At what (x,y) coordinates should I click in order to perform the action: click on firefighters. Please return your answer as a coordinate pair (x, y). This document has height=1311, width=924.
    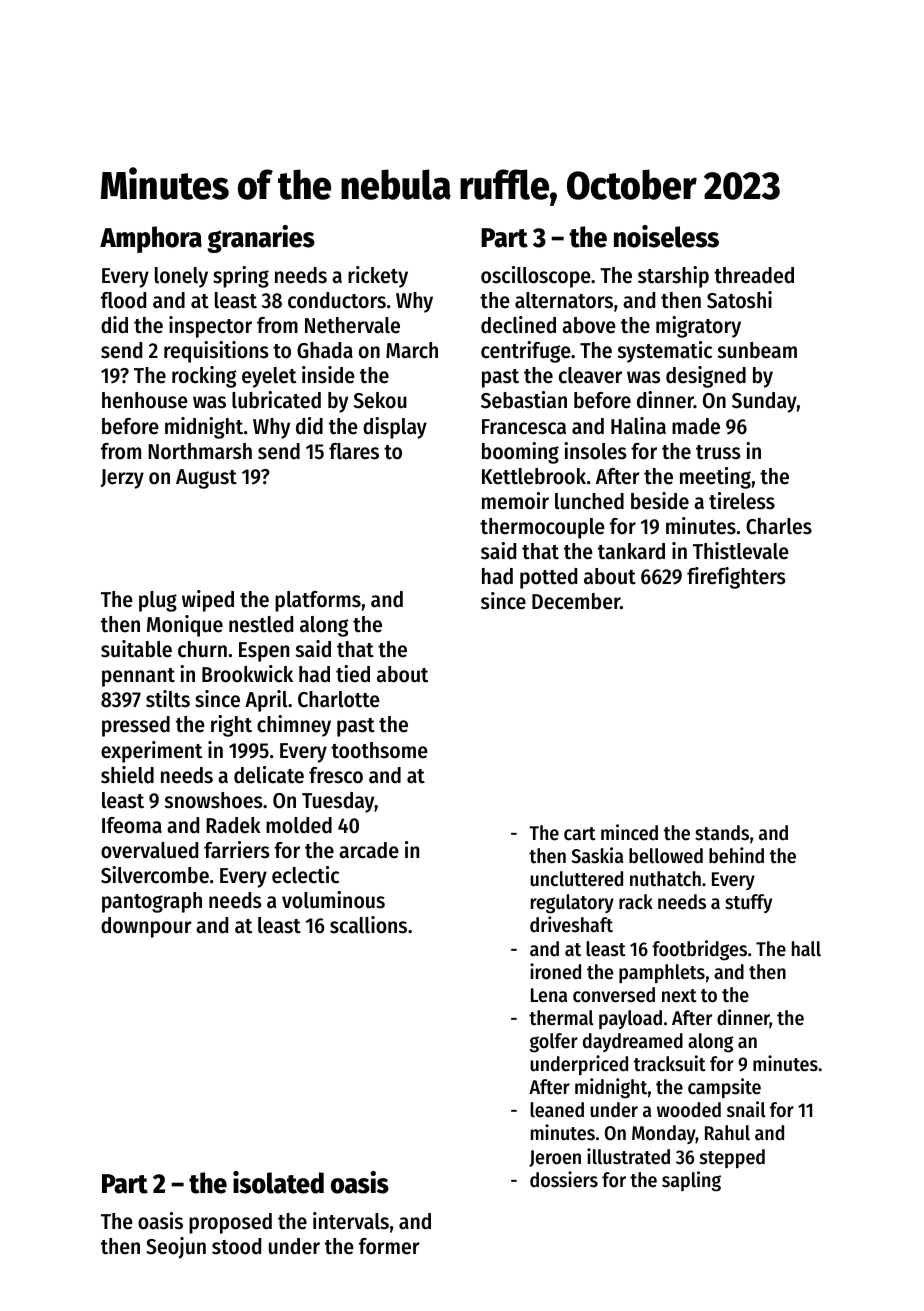
    Looking at the image, I should click on (736, 578).
